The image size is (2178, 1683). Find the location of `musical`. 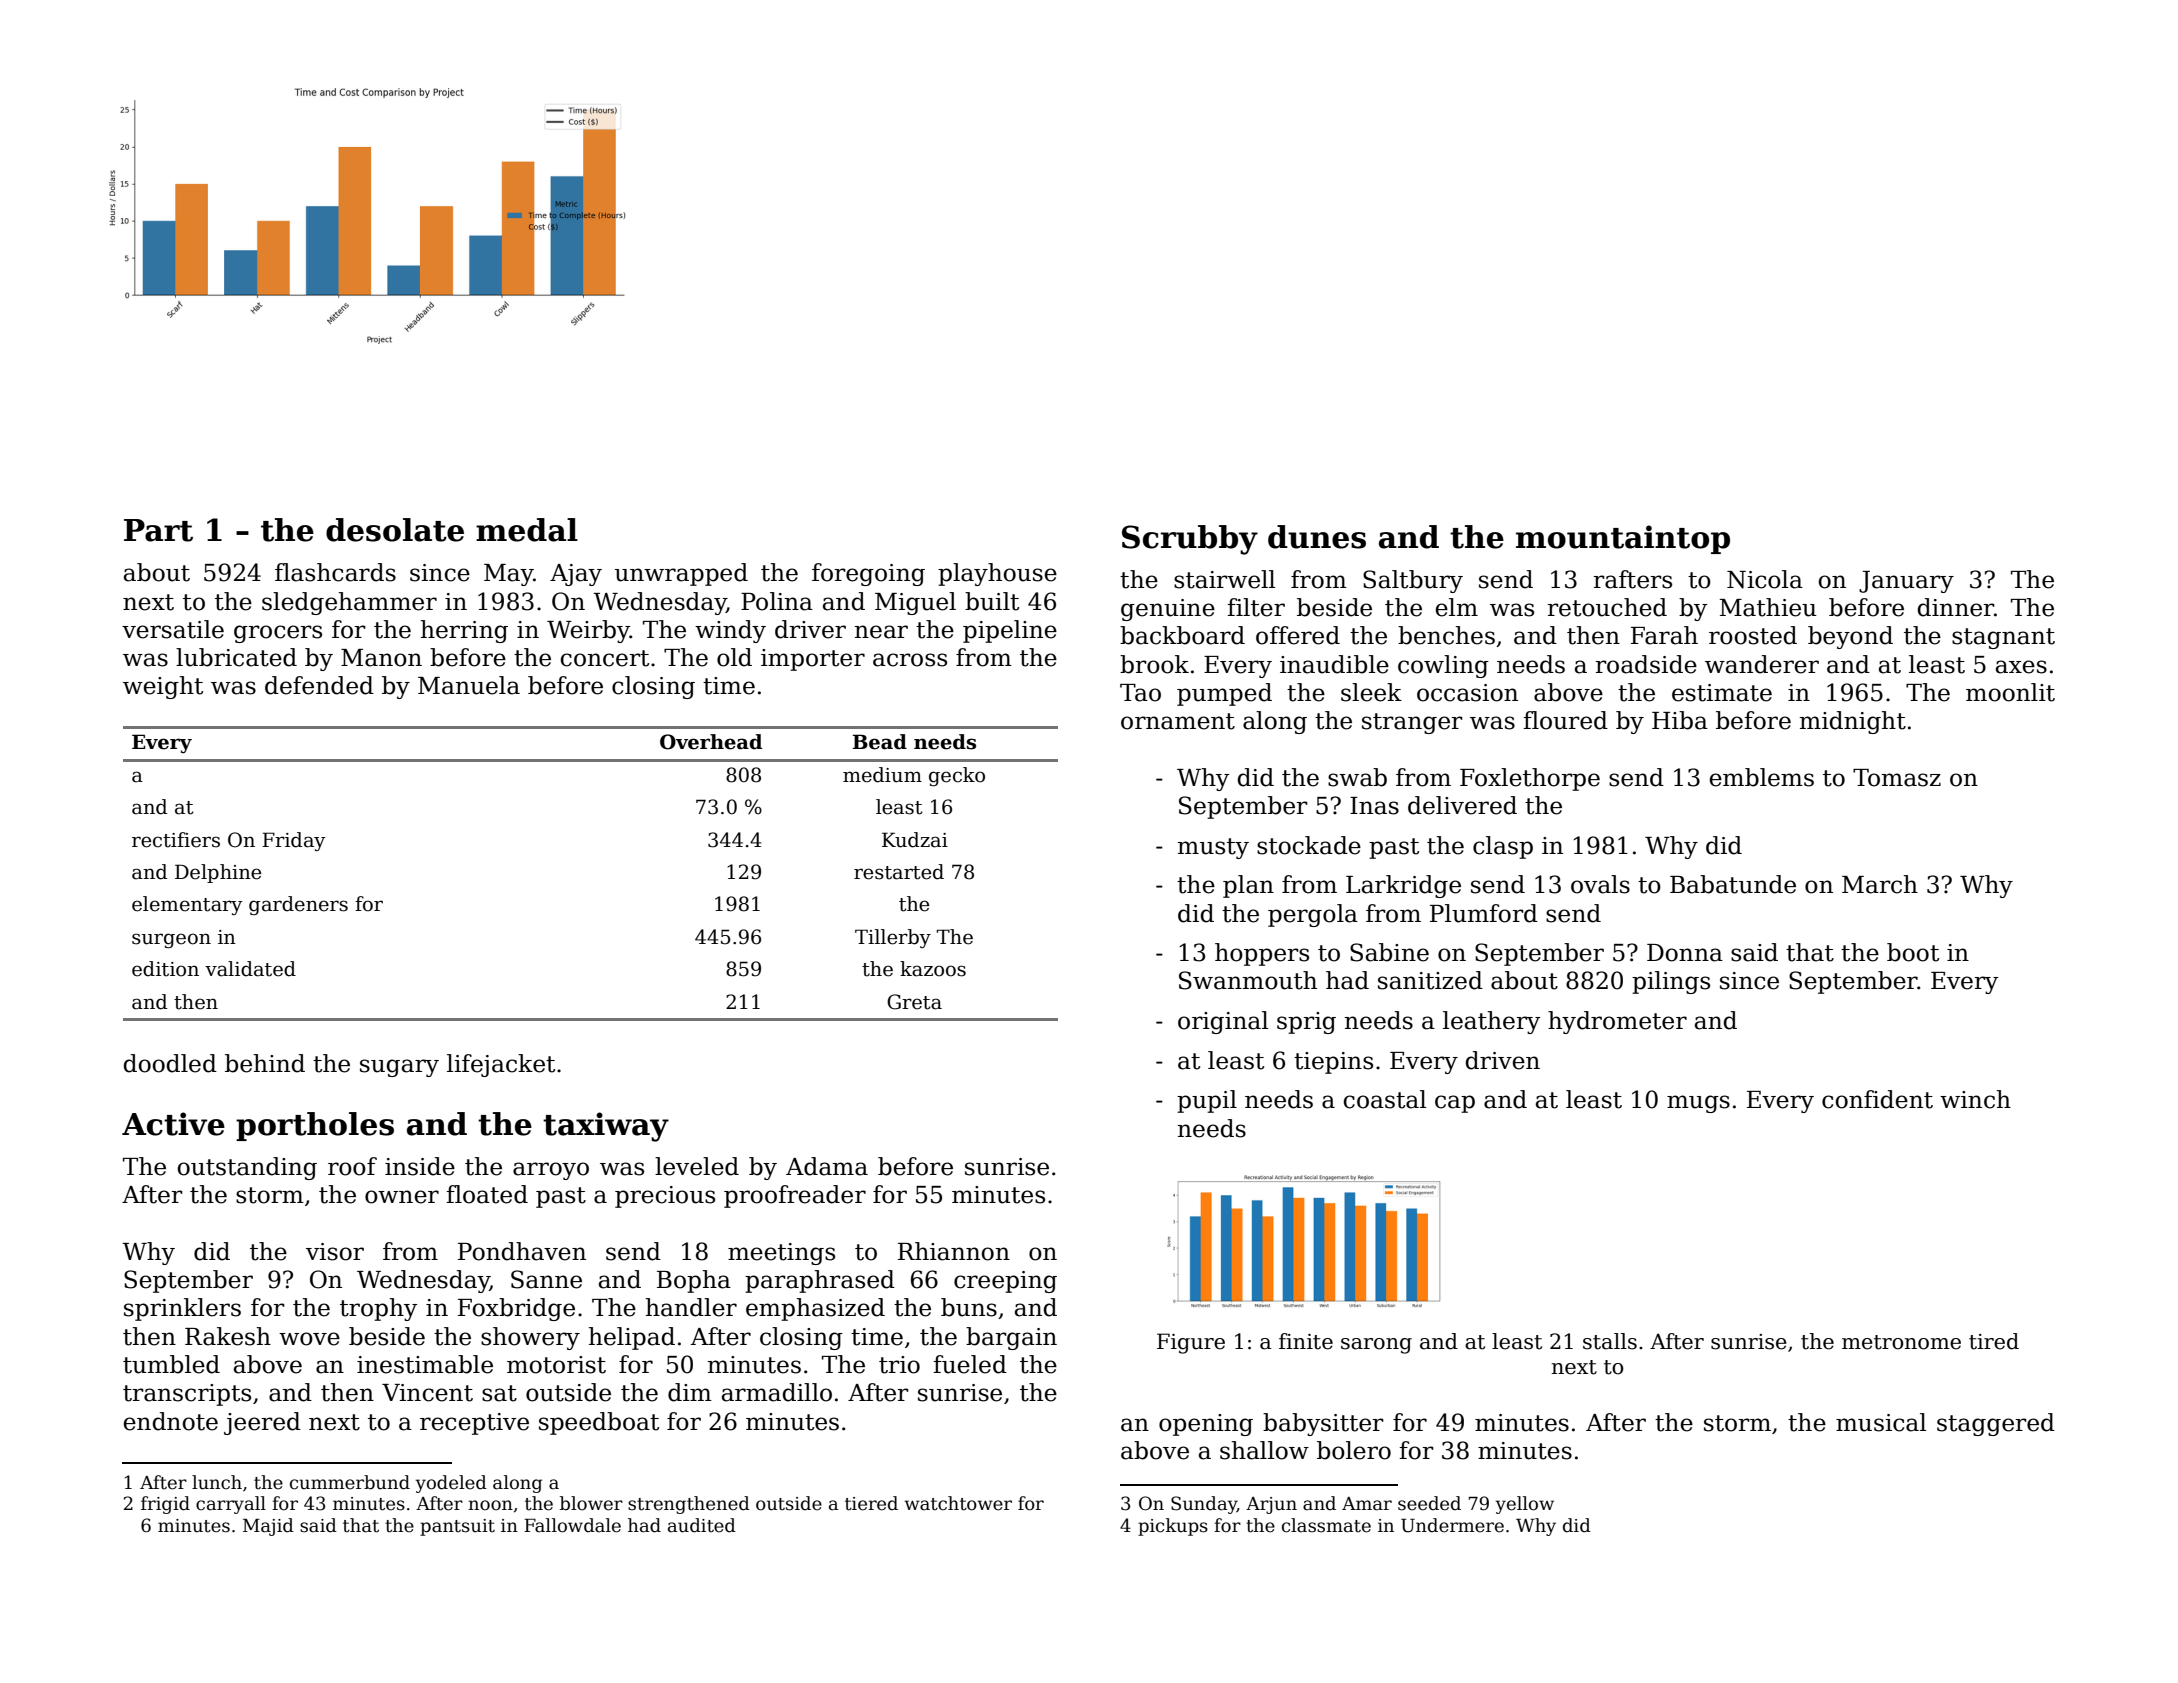

musical is located at coordinates (1881, 1422).
